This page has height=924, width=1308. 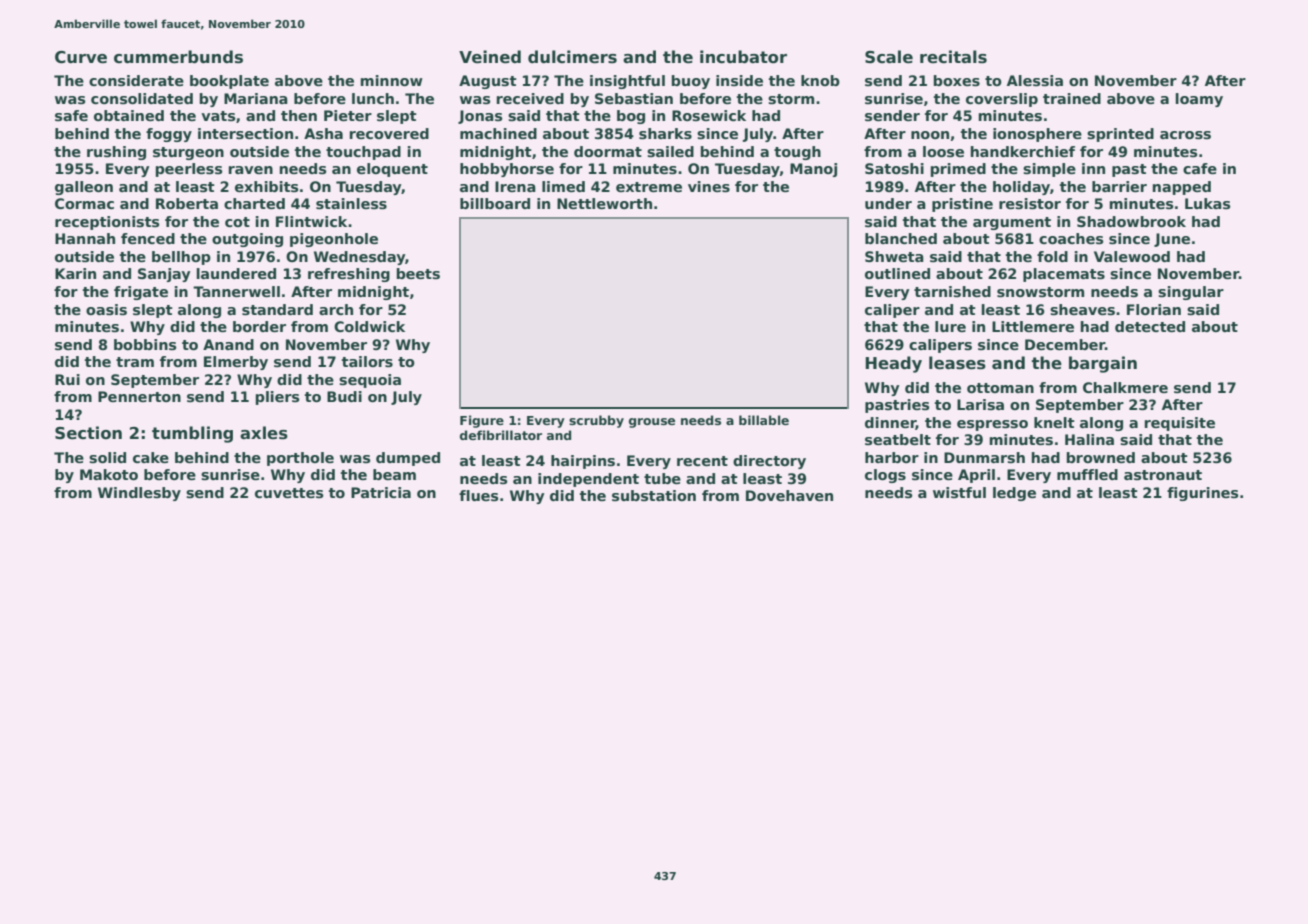 I want to click on scrubby, so click(x=596, y=421).
